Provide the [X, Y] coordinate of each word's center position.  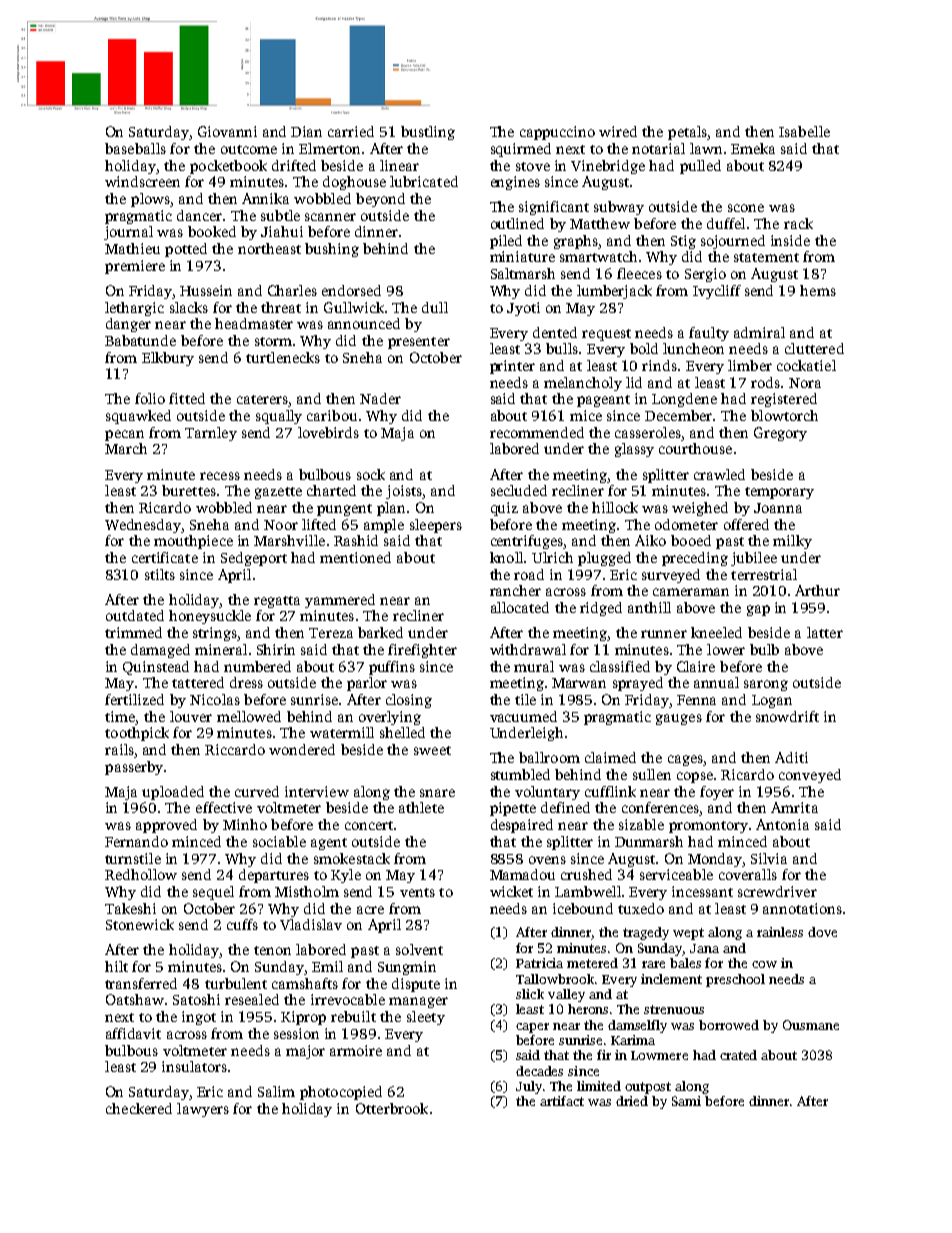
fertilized [134, 699]
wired [618, 131]
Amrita [794, 807]
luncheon [693, 348]
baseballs [135, 148]
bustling [428, 133]
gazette [278, 493]
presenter [419, 343]
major [305, 1052]
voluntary [547, 793]
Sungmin [407, 968]
